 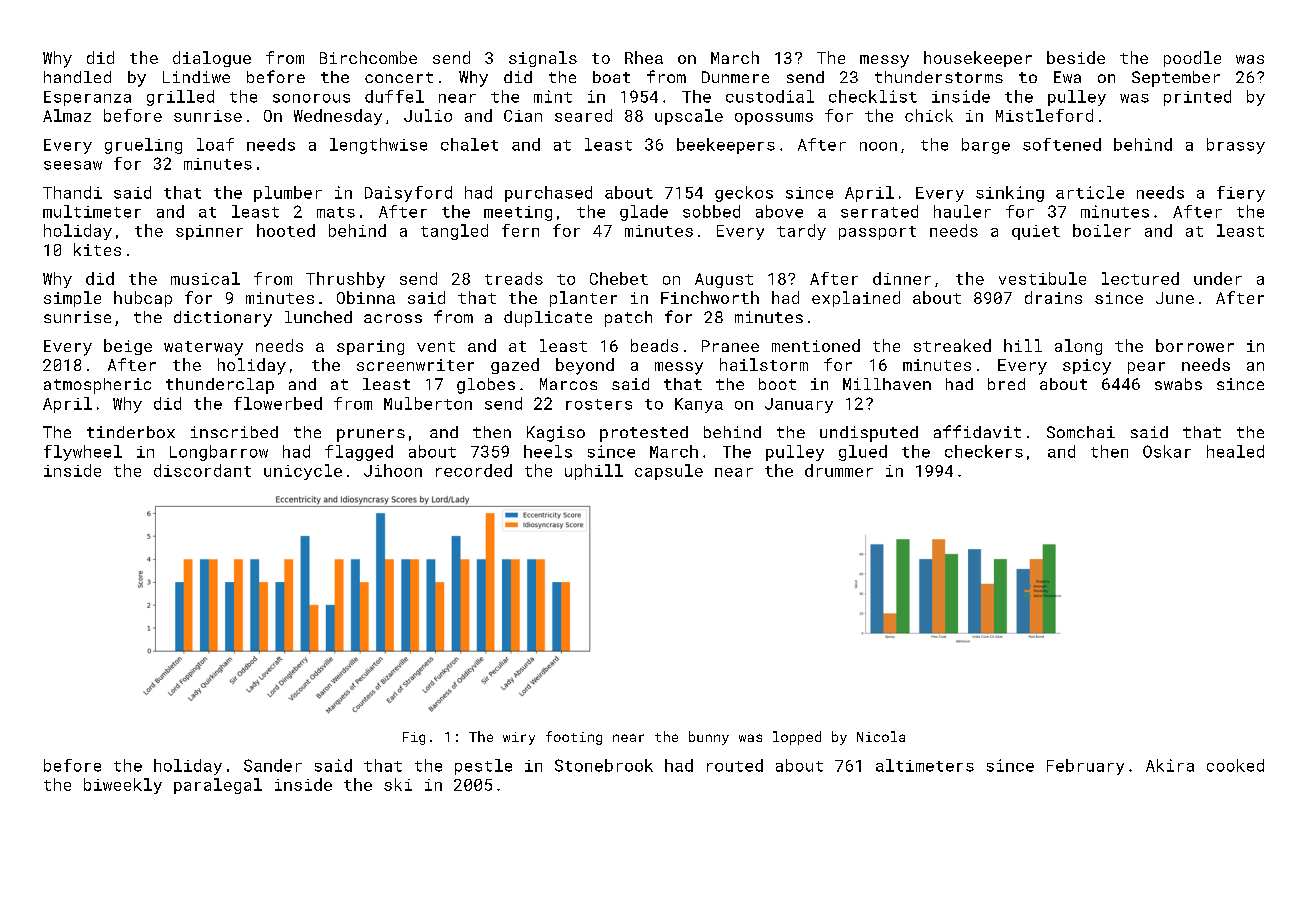 I want to click on paralegal, so click(x=218, y=786).
